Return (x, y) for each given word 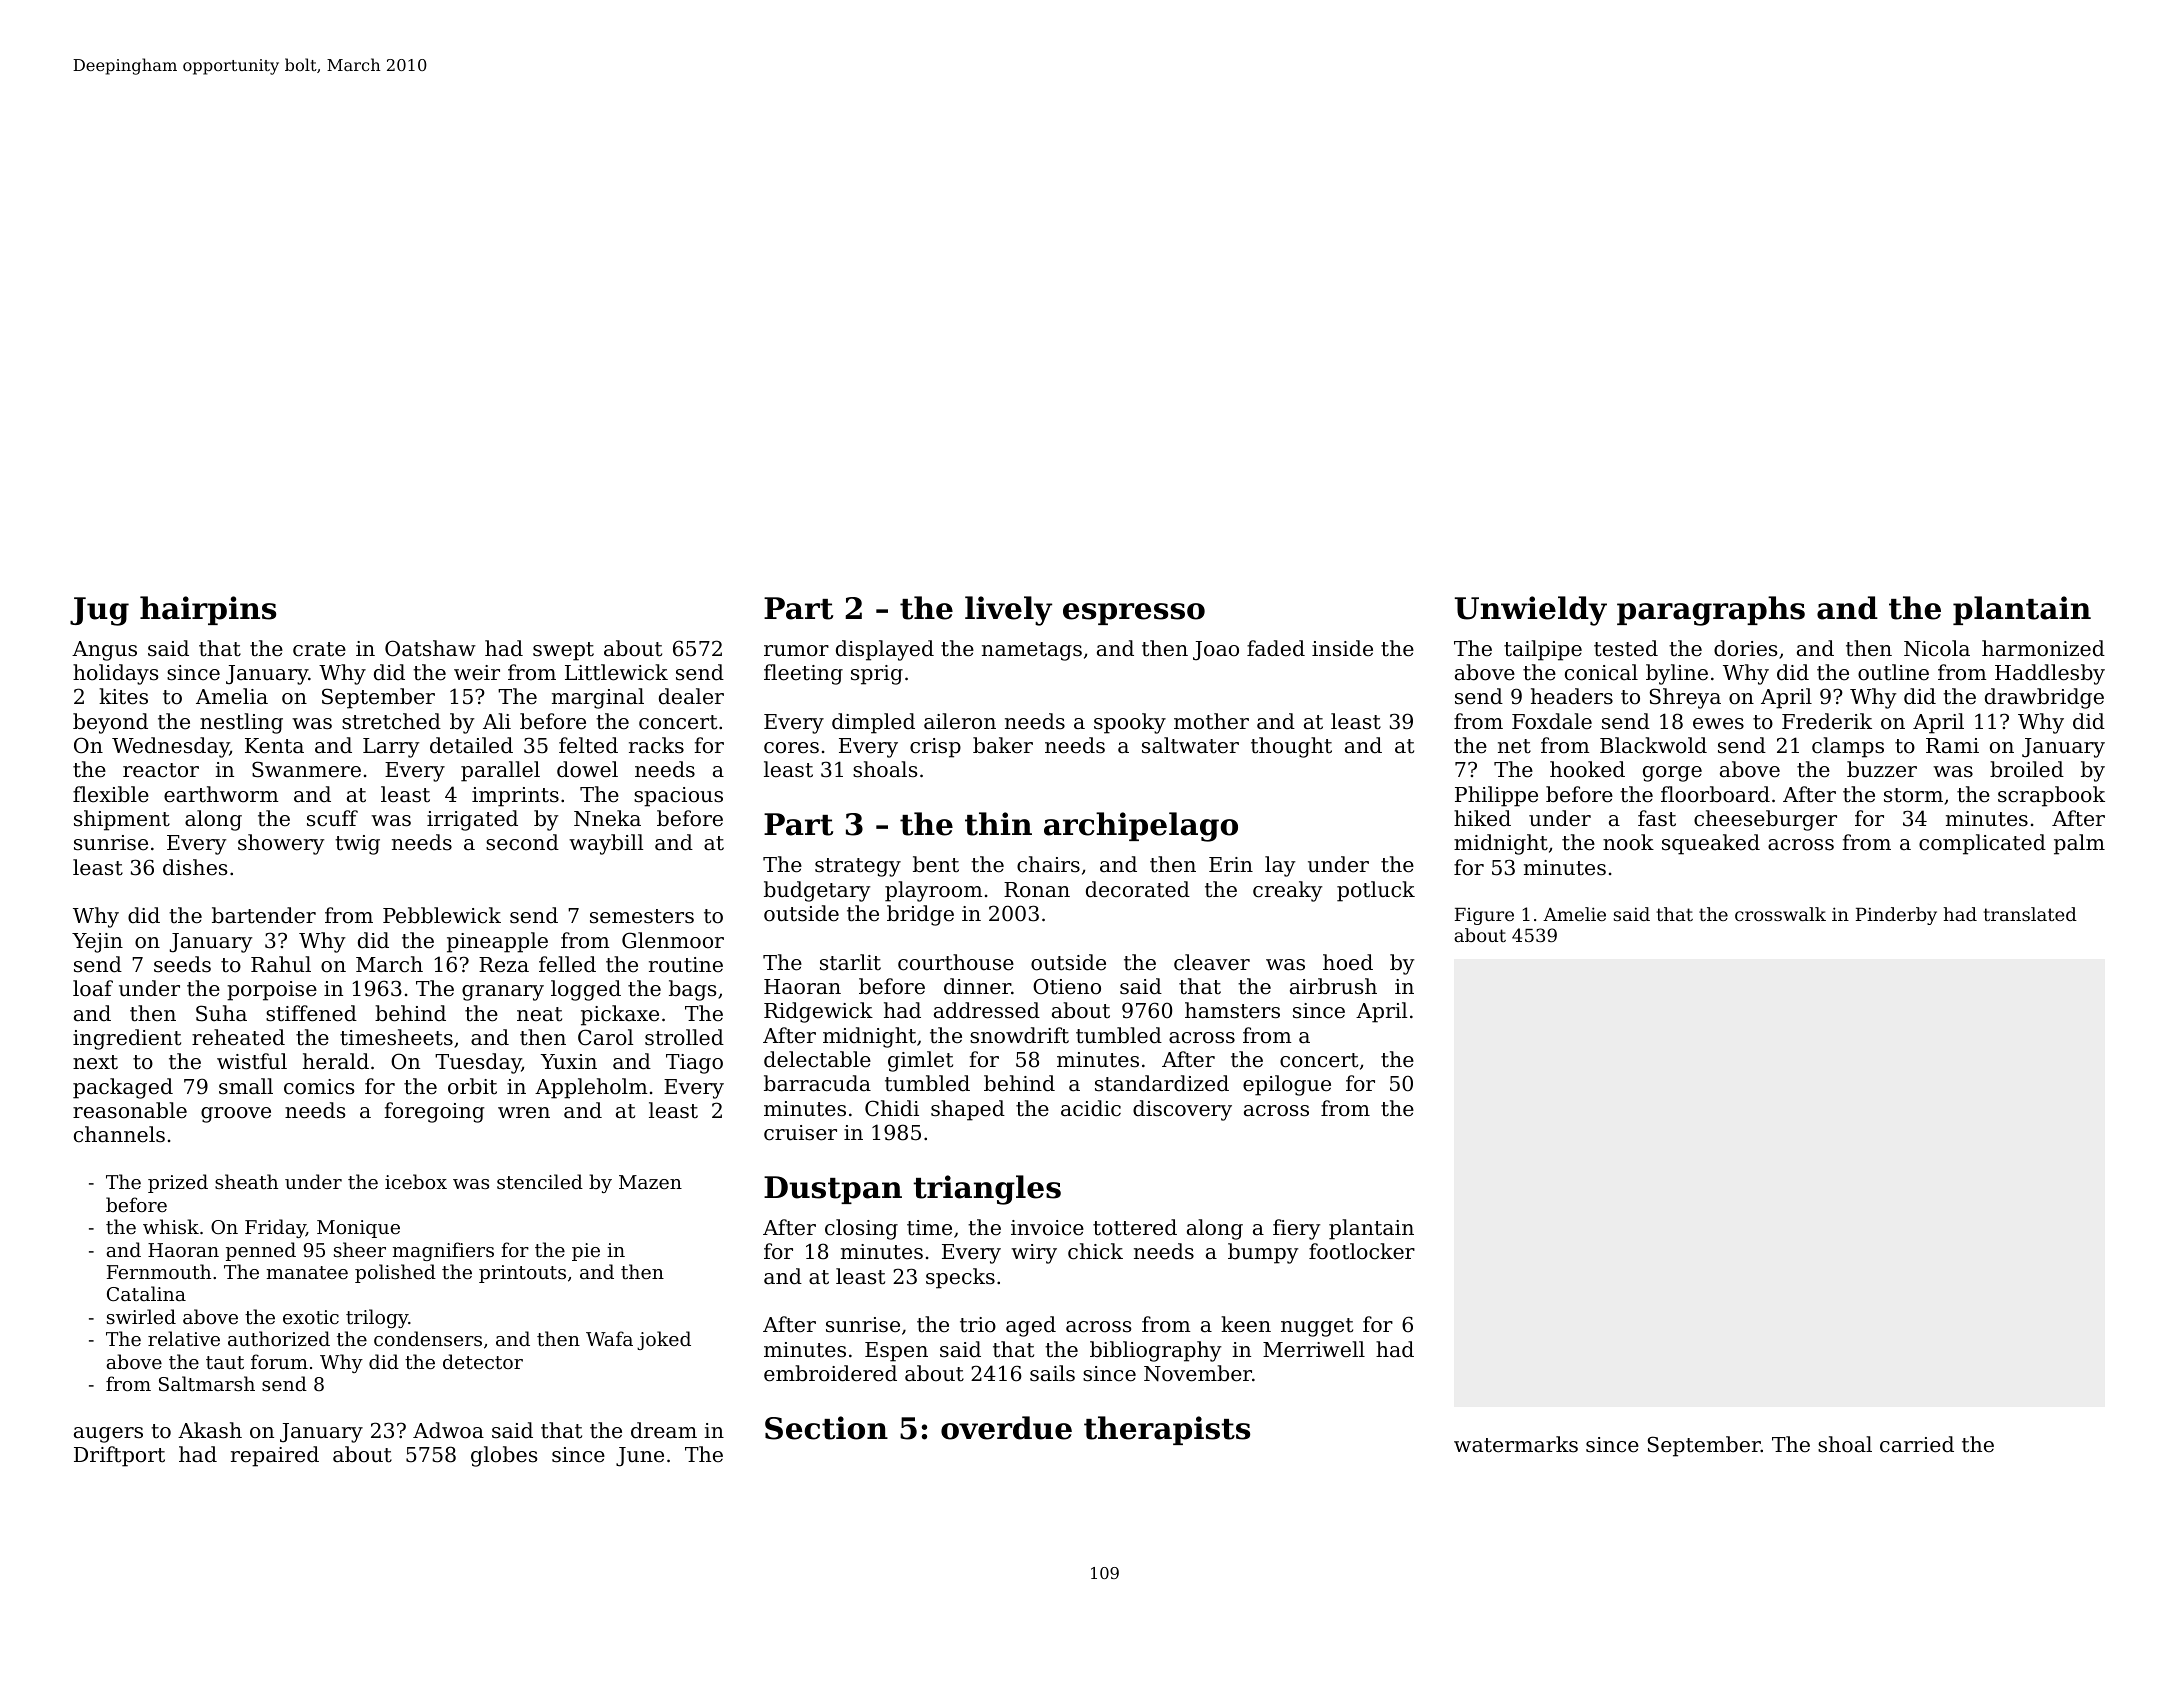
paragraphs (1711, 611)
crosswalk (1780, 914)
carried (1917, 1444)
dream (664, 1430)
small (246, 1086)
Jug (99, 611)
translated (2030, 914)
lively (1008, 611)
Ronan (1037, 890)
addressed (987, 1010)
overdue (1006, 1428)
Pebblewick (442, 915)
